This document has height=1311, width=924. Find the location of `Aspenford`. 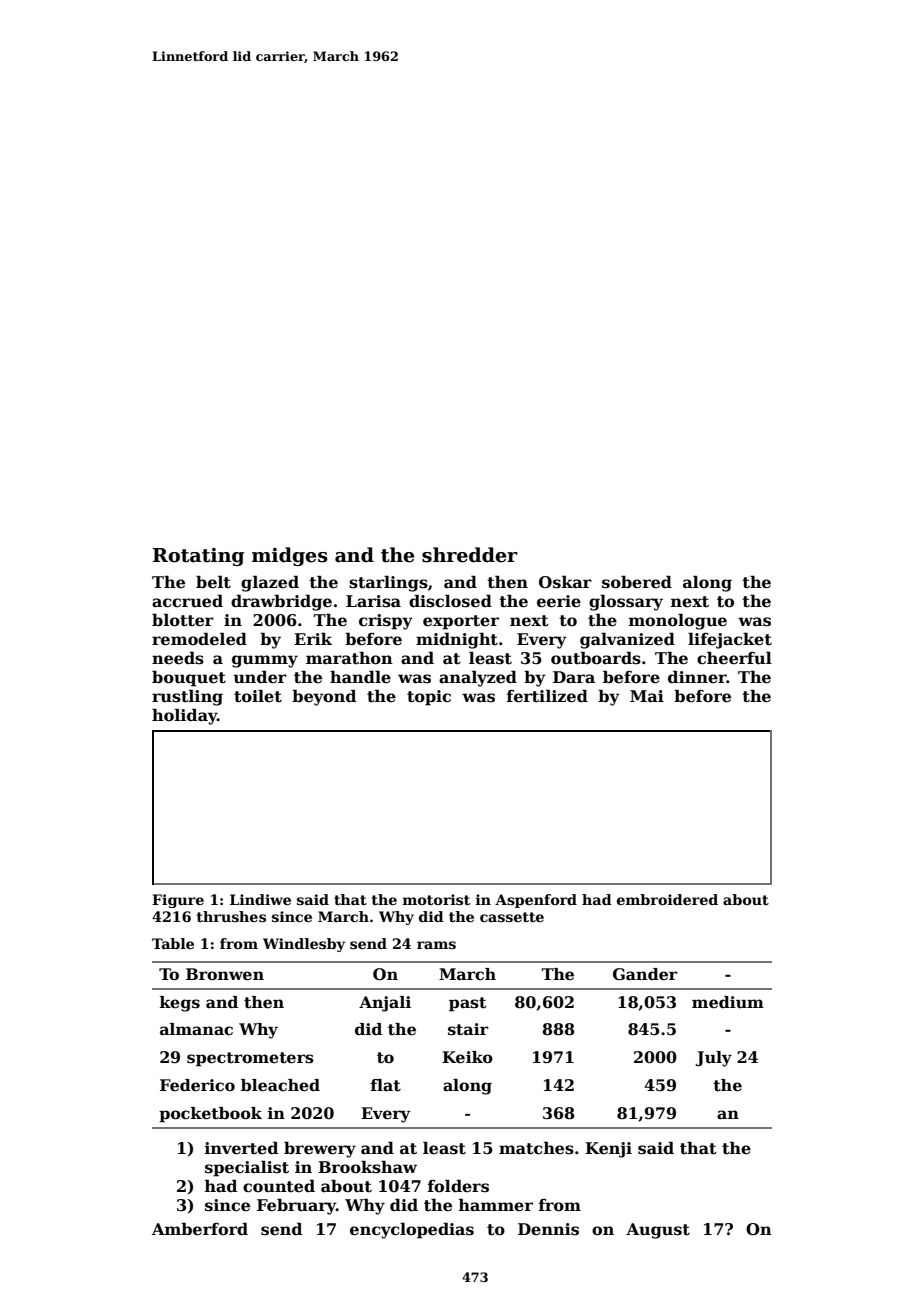

Aspenford is located at coordinates (536, 901).
